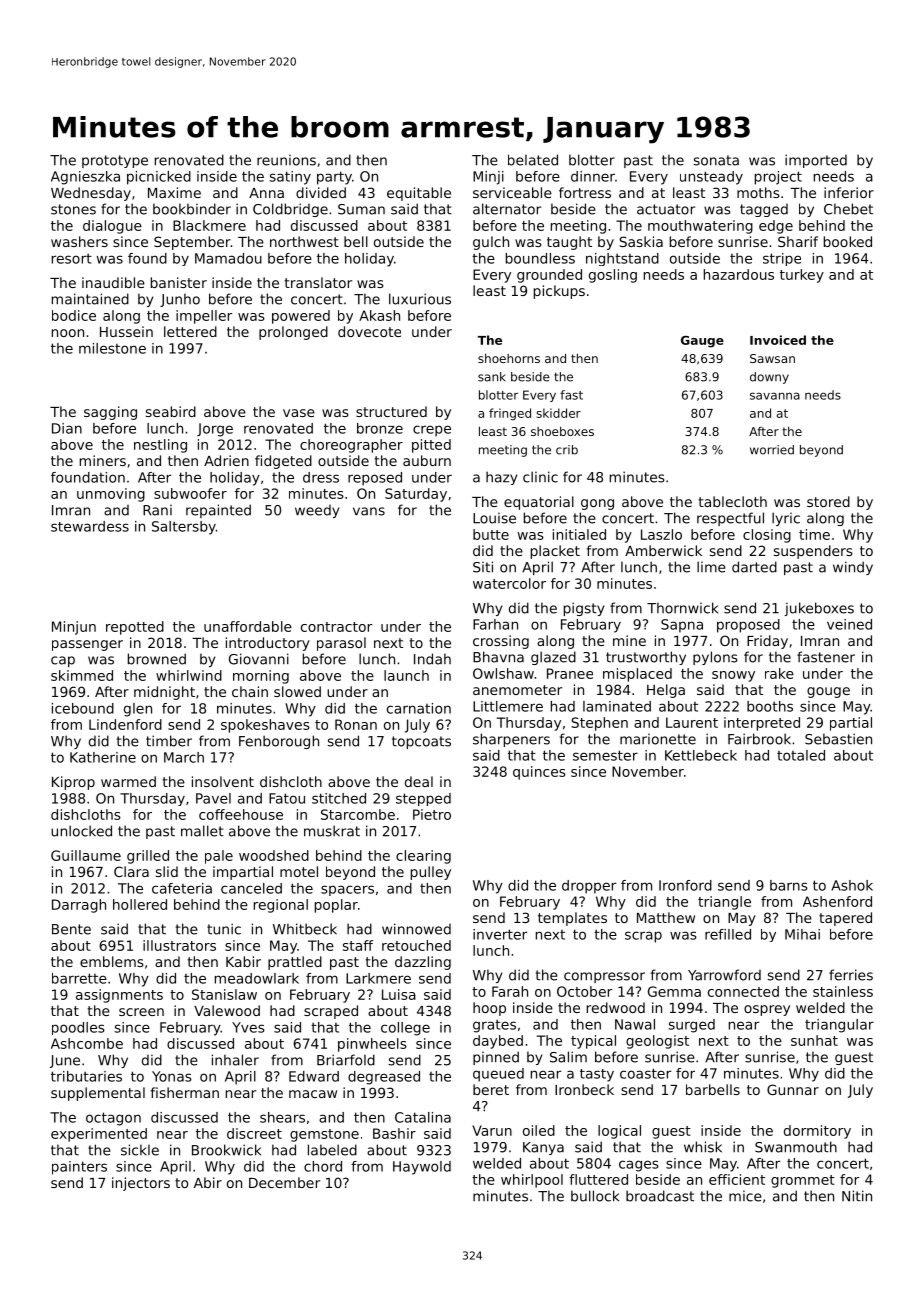 The height and width of the page is (1308, 924). Describe the element at coordinates (341, 644) in the page. I see `parasol` at that location.
